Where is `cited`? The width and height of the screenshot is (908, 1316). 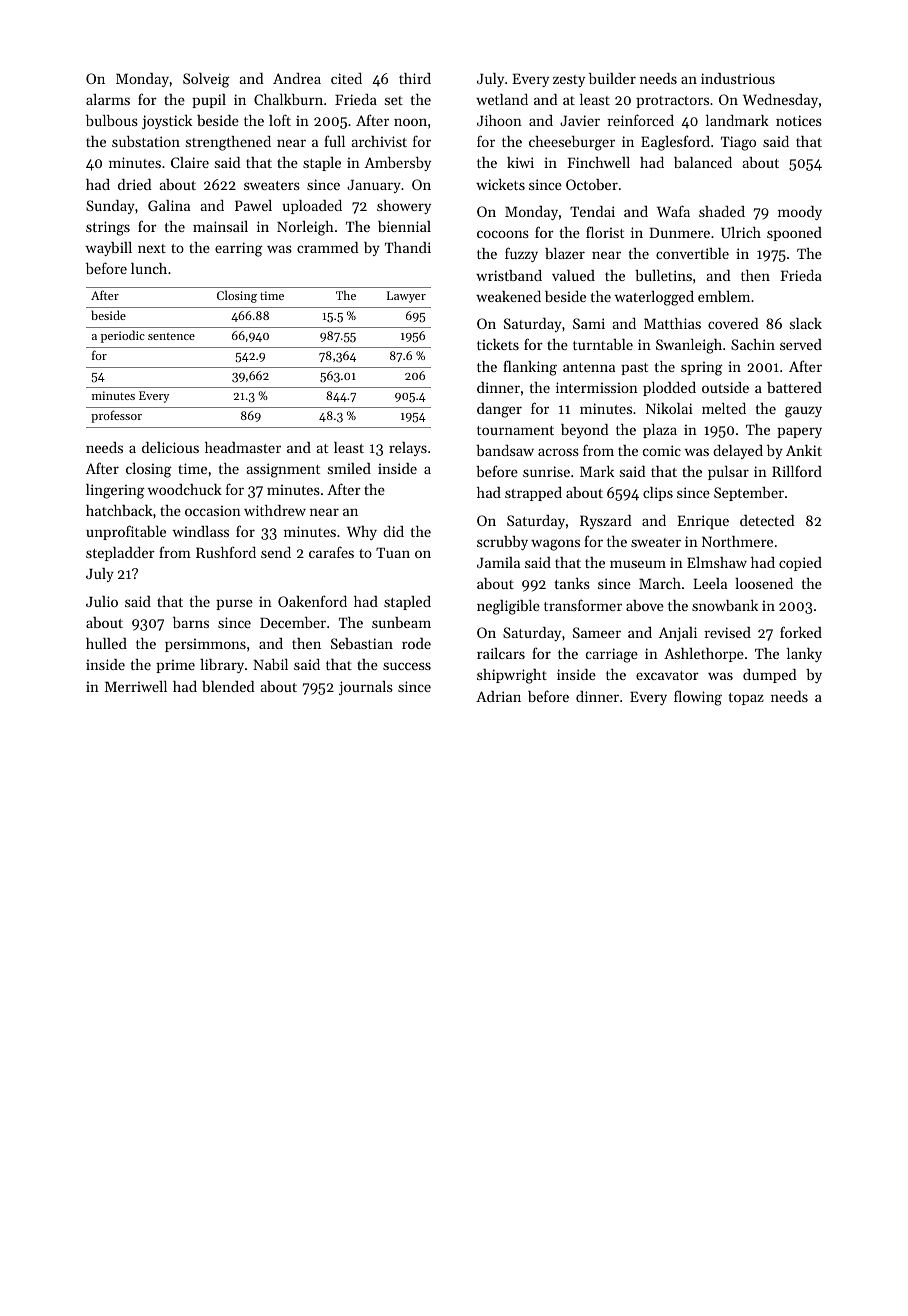 cited is located at coordinates (346, 78).
